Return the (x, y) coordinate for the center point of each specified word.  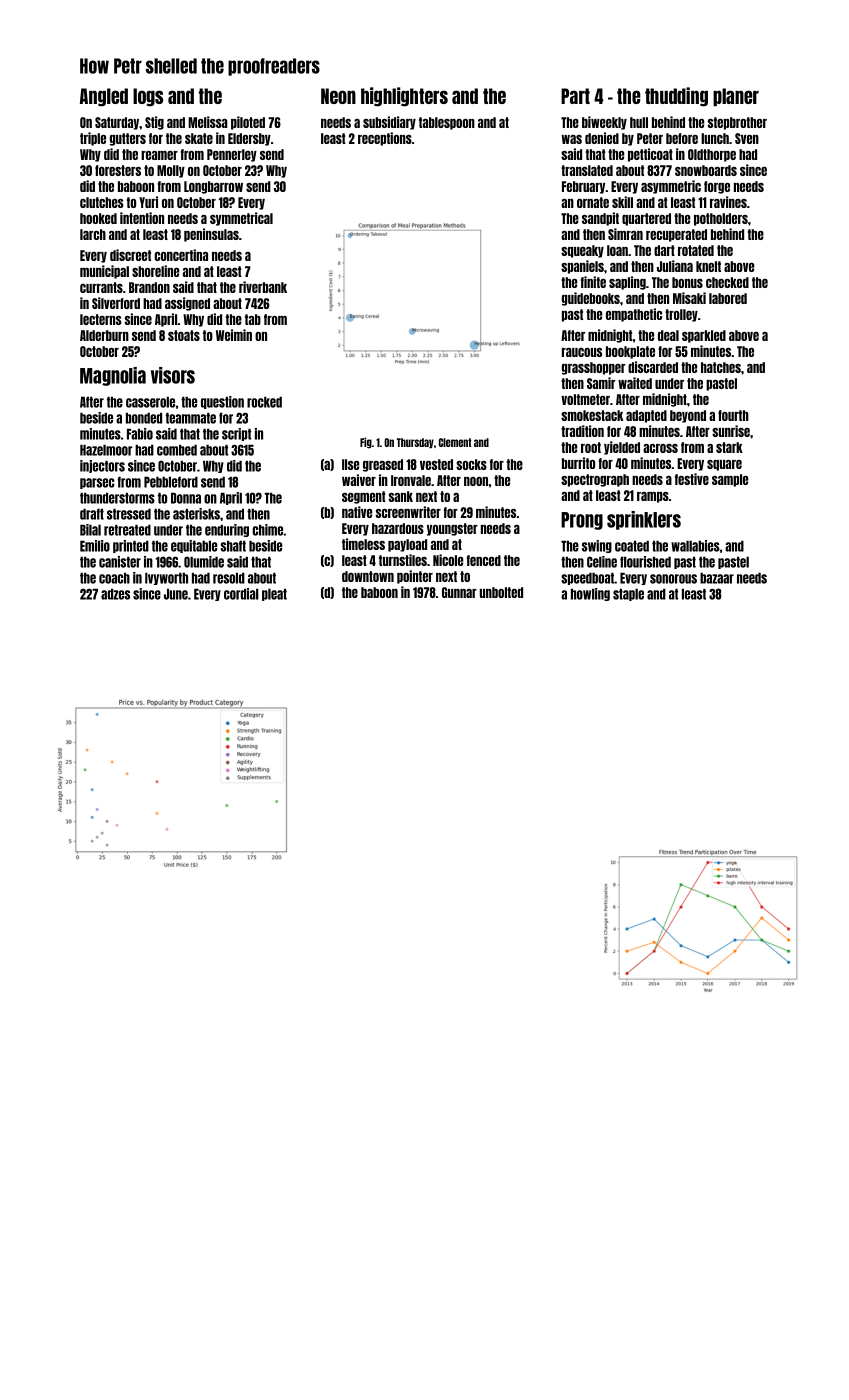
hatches (721, 367)
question (222, 402)
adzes (115, 594)
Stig (154, 123)
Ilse (350, 464)
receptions (385, 139)
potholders (721, 219)
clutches (102, 202)
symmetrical (241, 219)
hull (639, 122)
